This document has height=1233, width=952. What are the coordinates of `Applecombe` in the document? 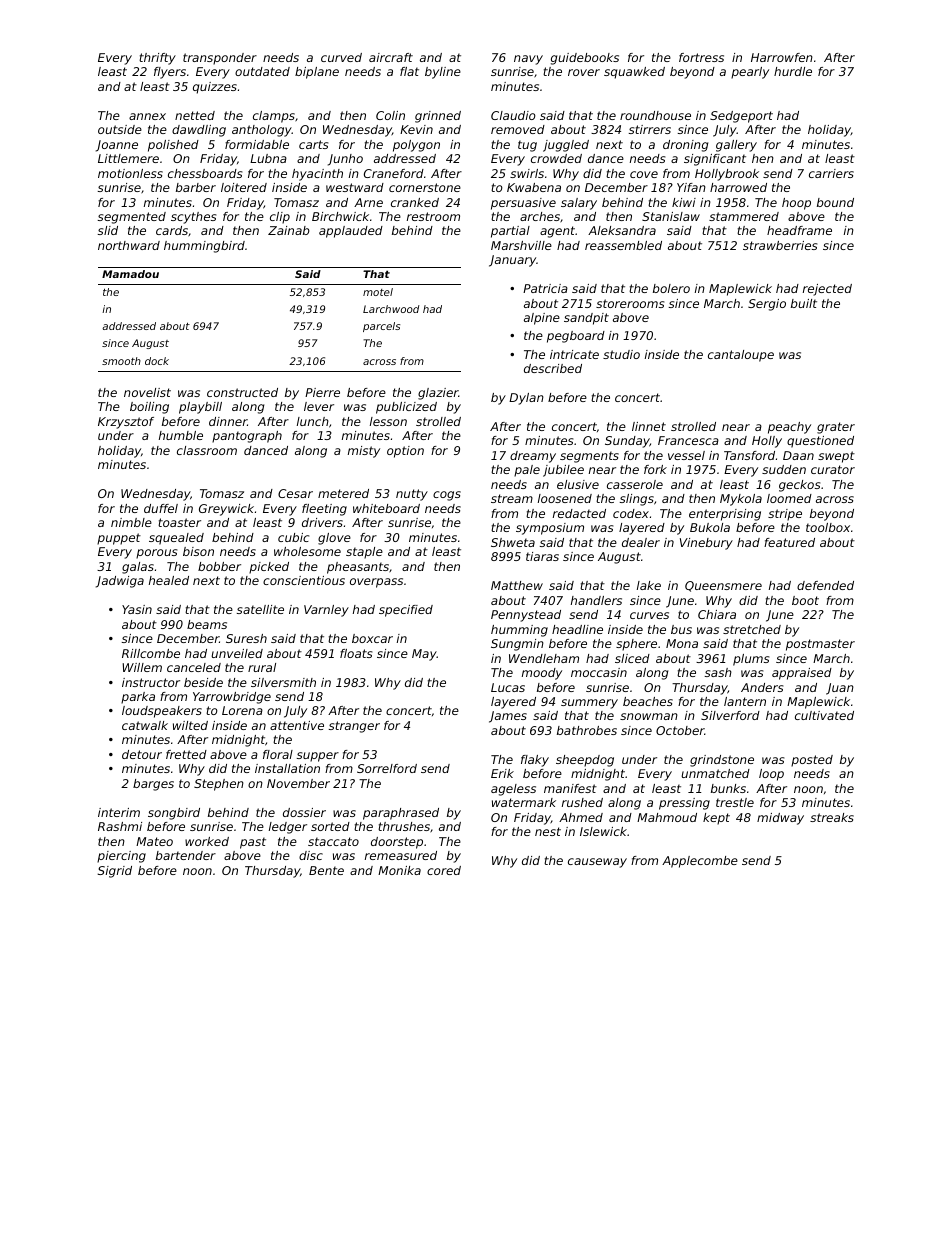 It's located at (700, 862).
